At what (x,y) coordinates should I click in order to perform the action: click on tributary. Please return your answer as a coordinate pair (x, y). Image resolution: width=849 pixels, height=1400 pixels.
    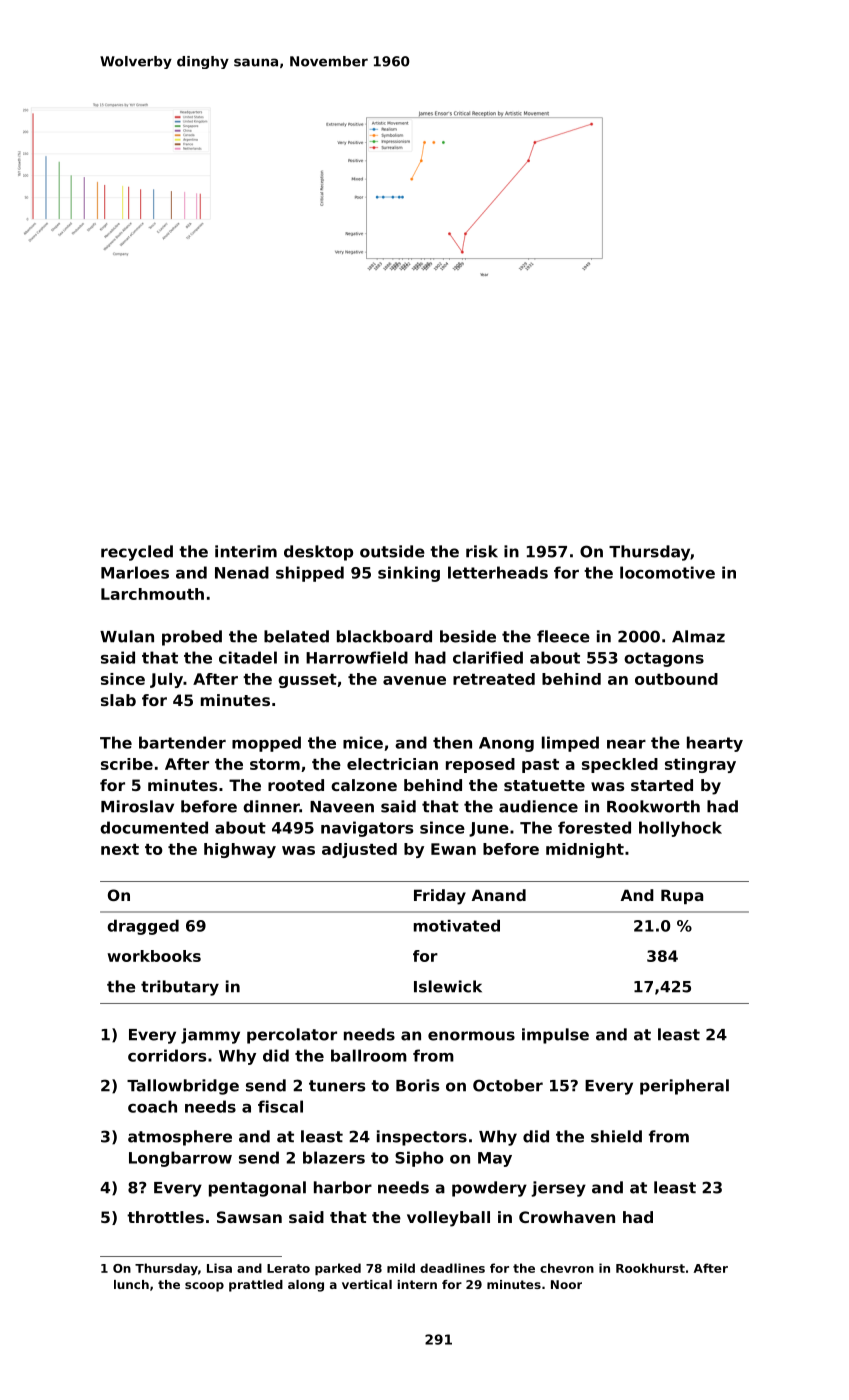
    Looking at the image, I should click on (180, 988).
